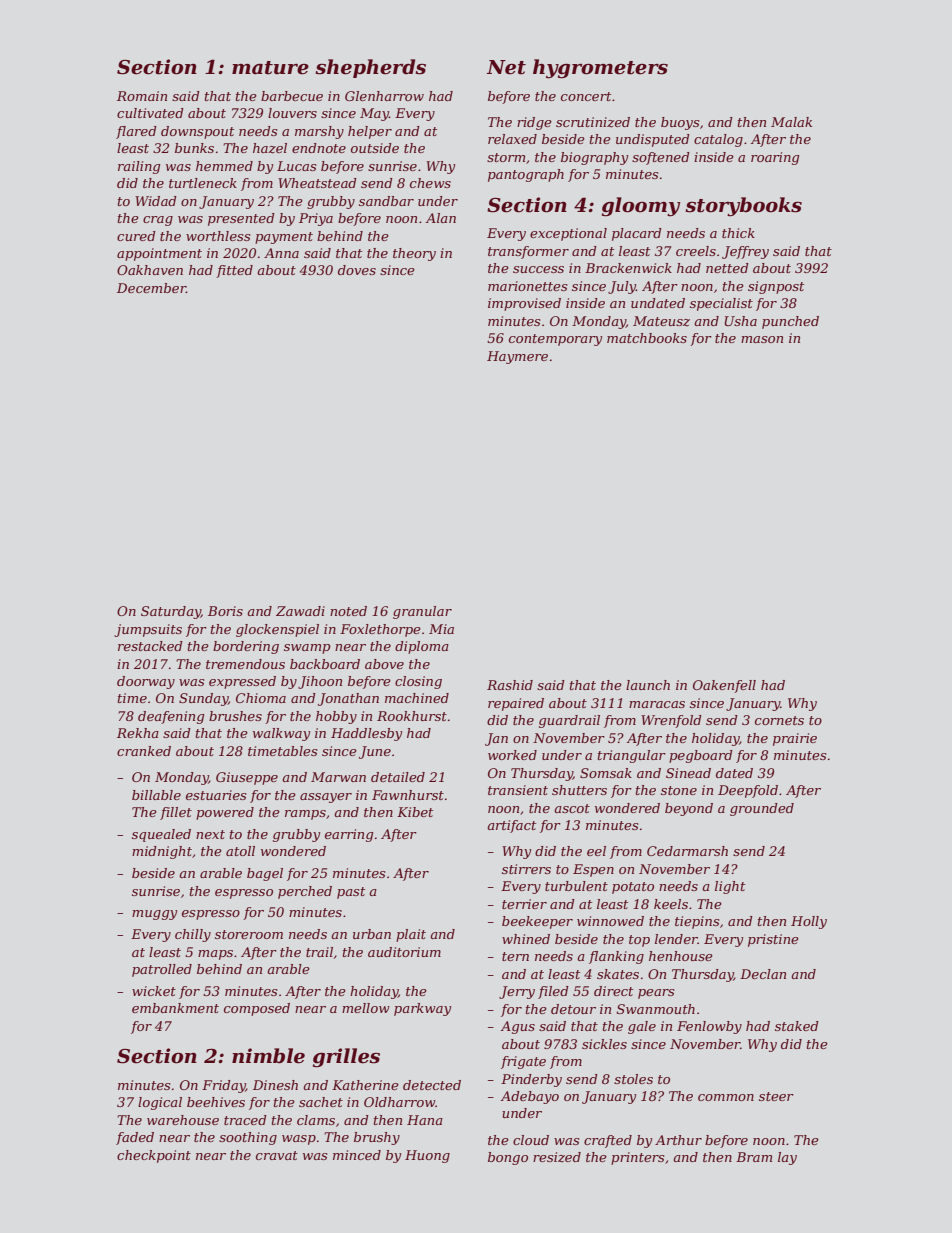 The height and width of the screenshot is (1233, 952). I want to click on Alan, so click(441, 218).
